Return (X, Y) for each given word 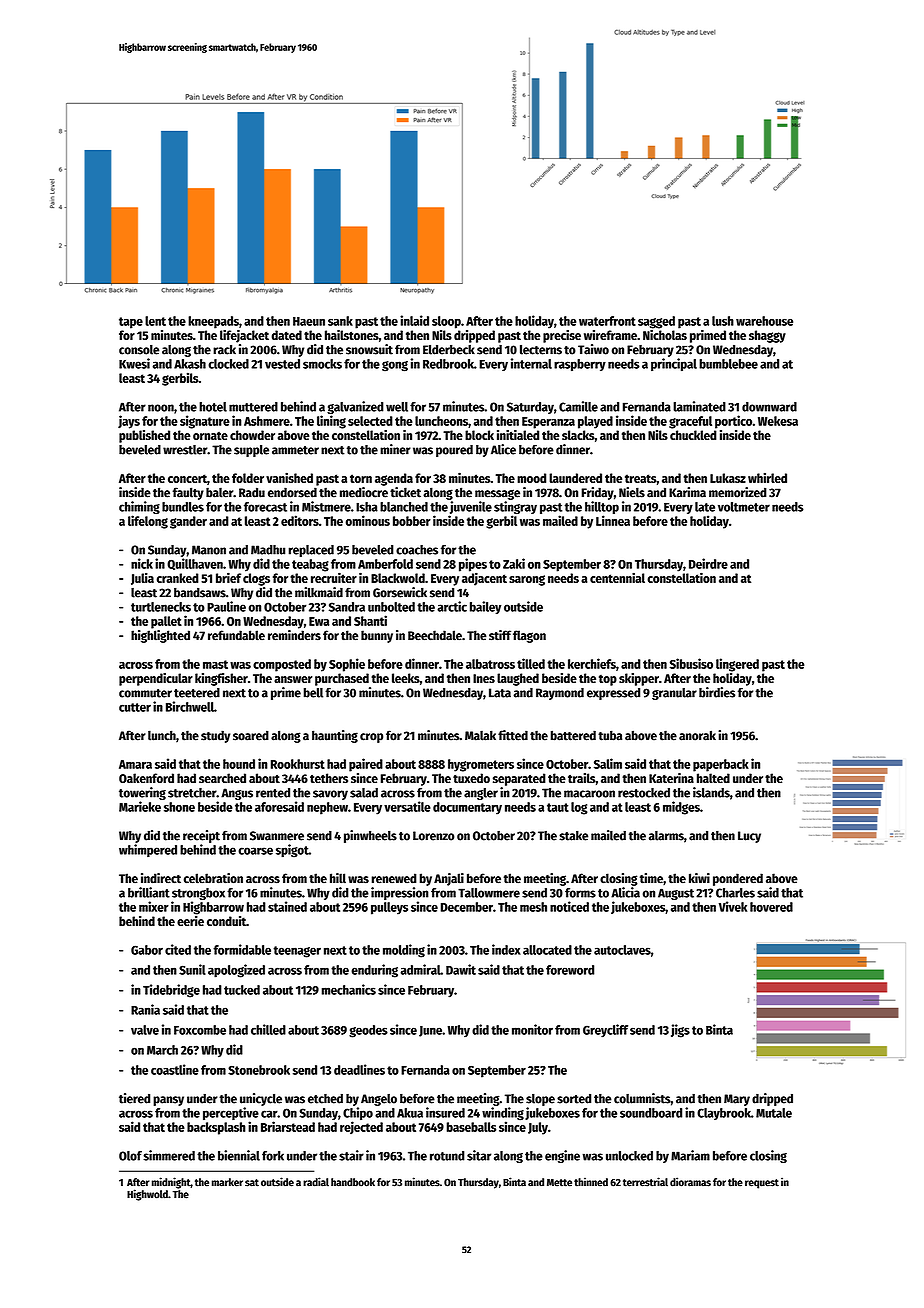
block (479, 435)
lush (723, 321)
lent (155, 321)
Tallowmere (489, 893)
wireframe (610, 335)
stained (287, 906)
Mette (559, 1183)
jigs (680, 1031)
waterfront (607, 321)
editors (300, 520)
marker (227, 1182)
